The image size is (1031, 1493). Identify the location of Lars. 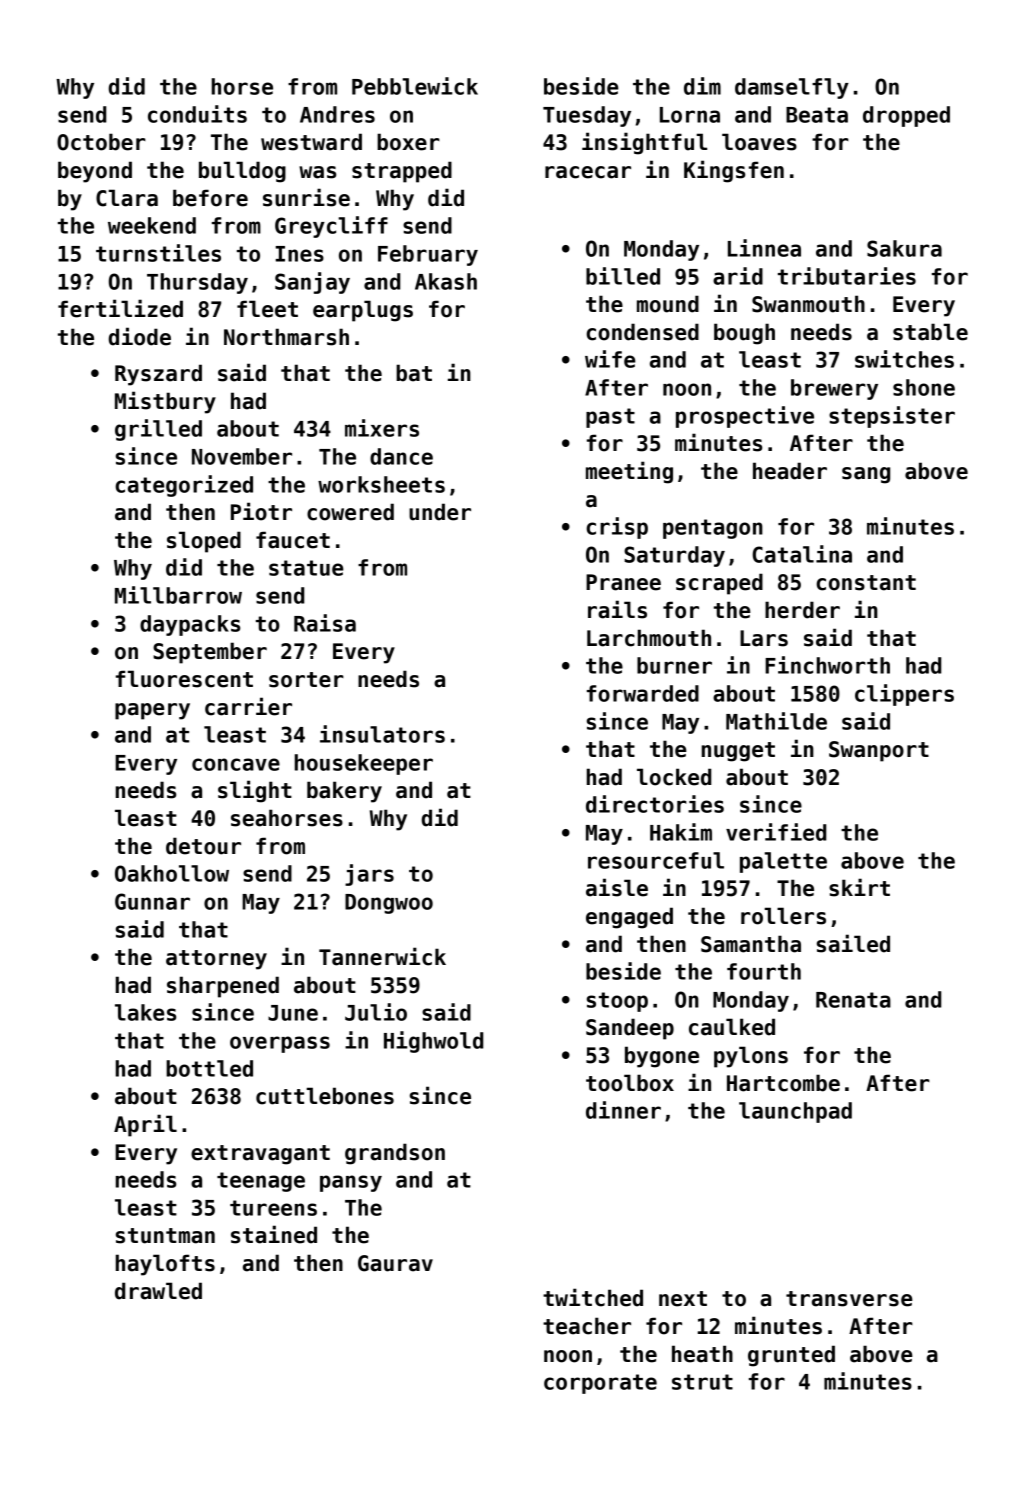
(764, 638).
